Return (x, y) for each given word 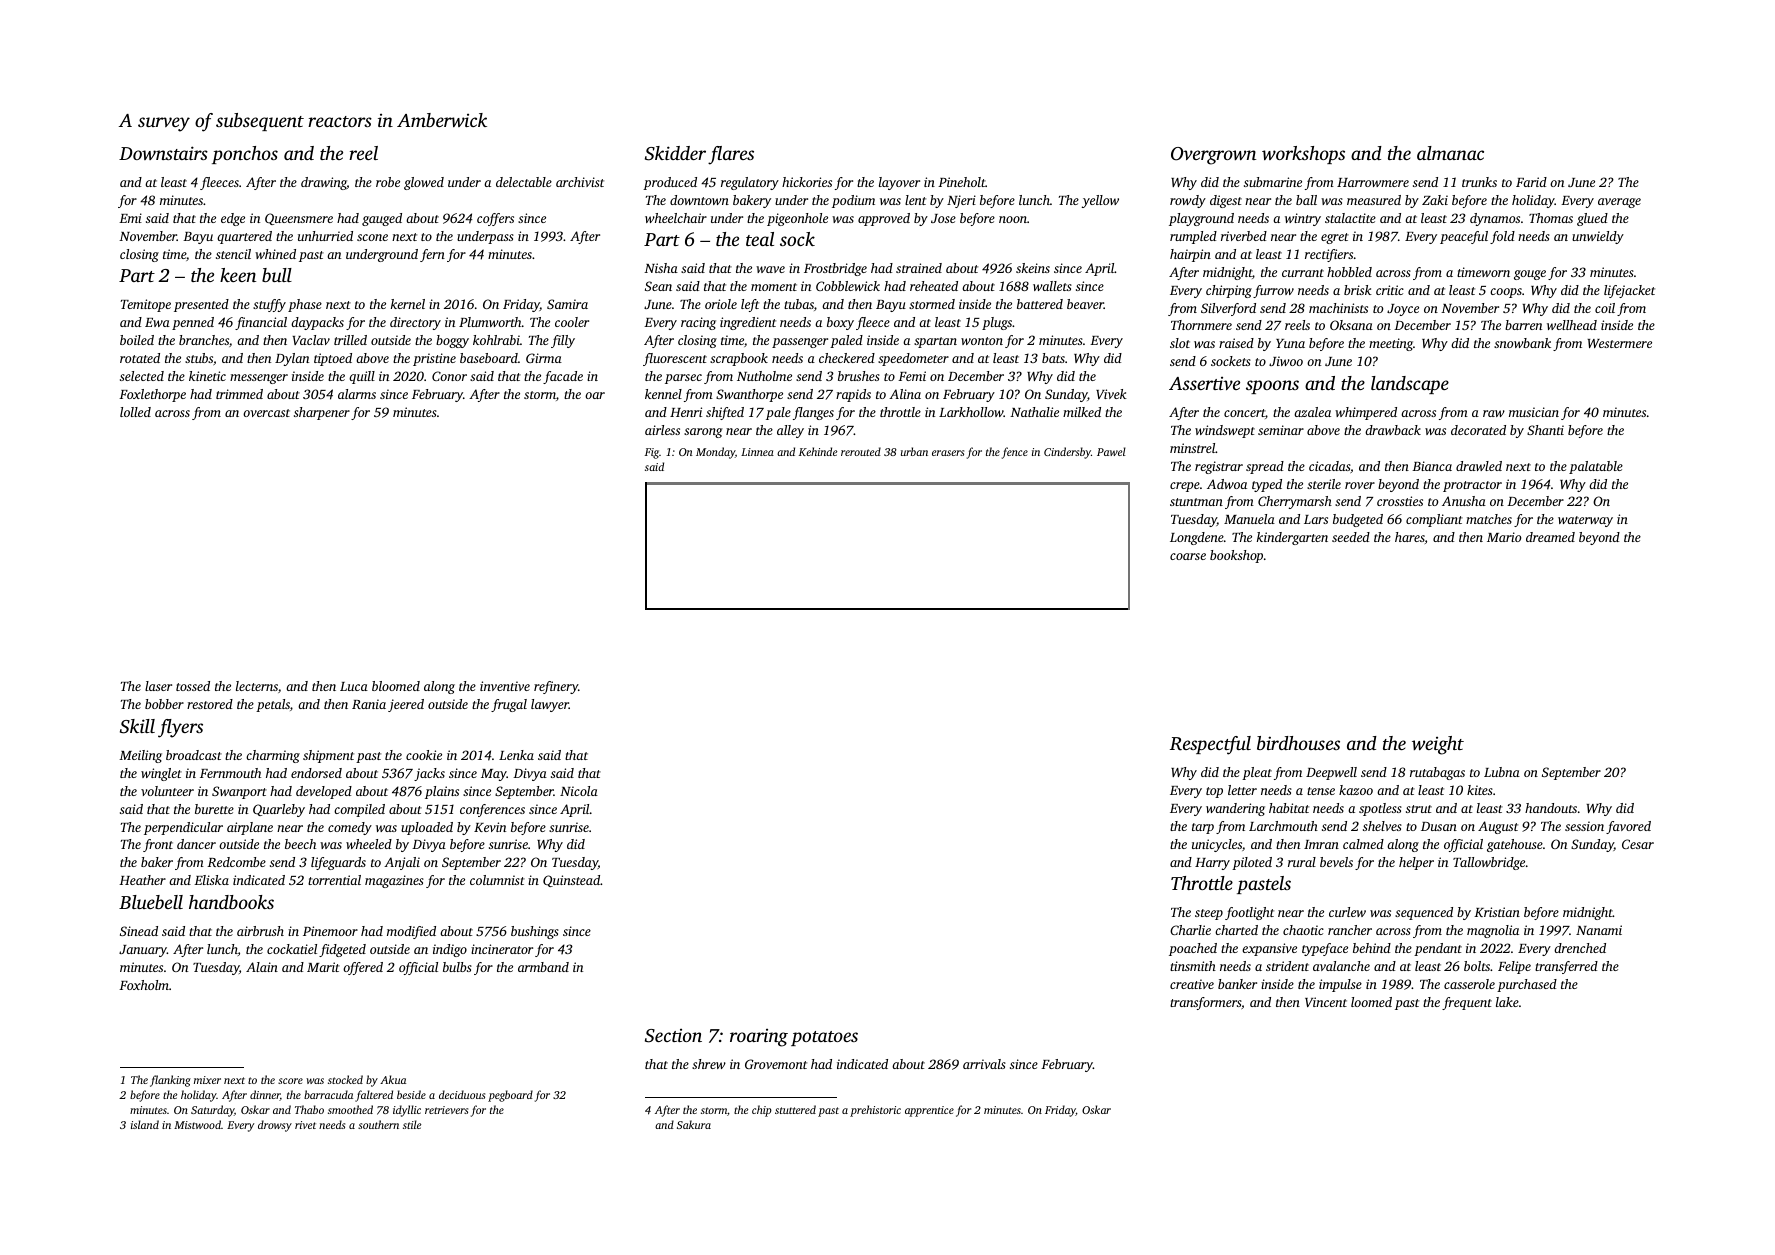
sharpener (322, 413)
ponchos (245, 155)
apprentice (929, 1111)
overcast (266, 413)
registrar (1219, 467)
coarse (1188, 556)
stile (412, 1124)
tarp (1203, 828)
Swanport (239, 792)
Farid (1531, 182)
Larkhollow (971, 412)
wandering (1235, 809)
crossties (1400, 501)
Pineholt (962, 182)
